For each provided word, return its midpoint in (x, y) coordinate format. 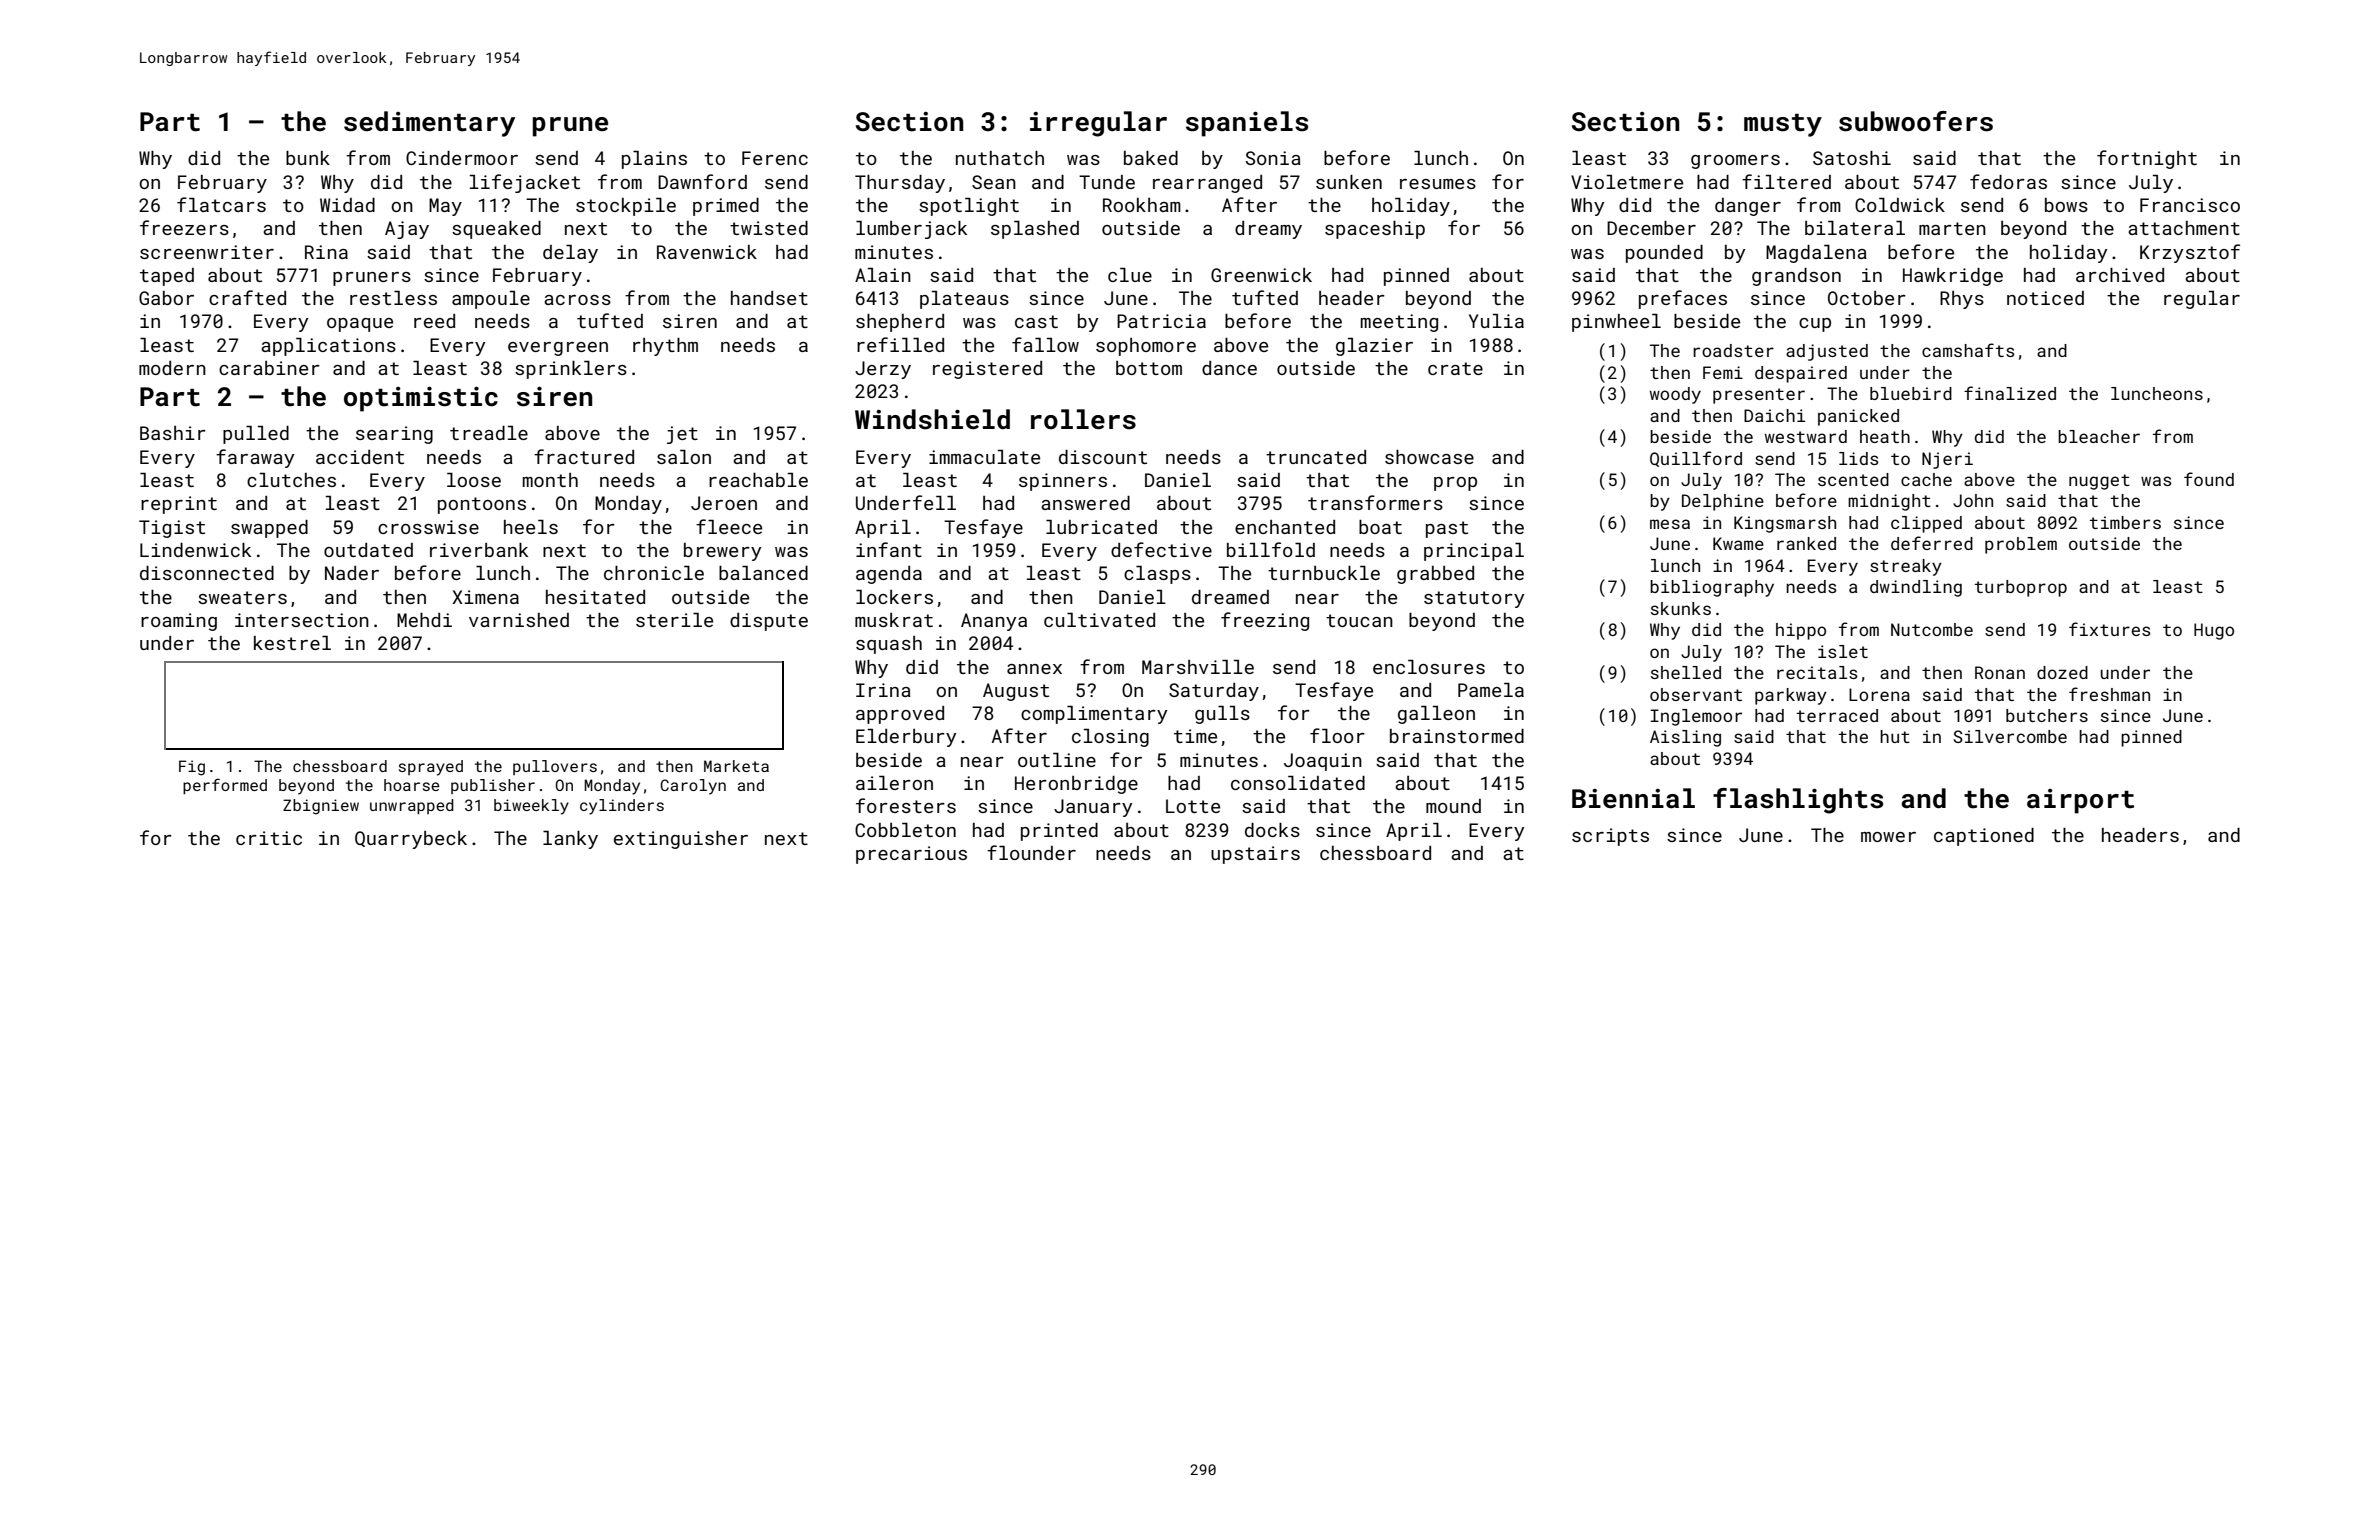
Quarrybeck (411, 840)
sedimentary (429, 124)
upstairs (1255, 855)
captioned (1984, 837)
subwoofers (1916, 121)
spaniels (1247, 124)
